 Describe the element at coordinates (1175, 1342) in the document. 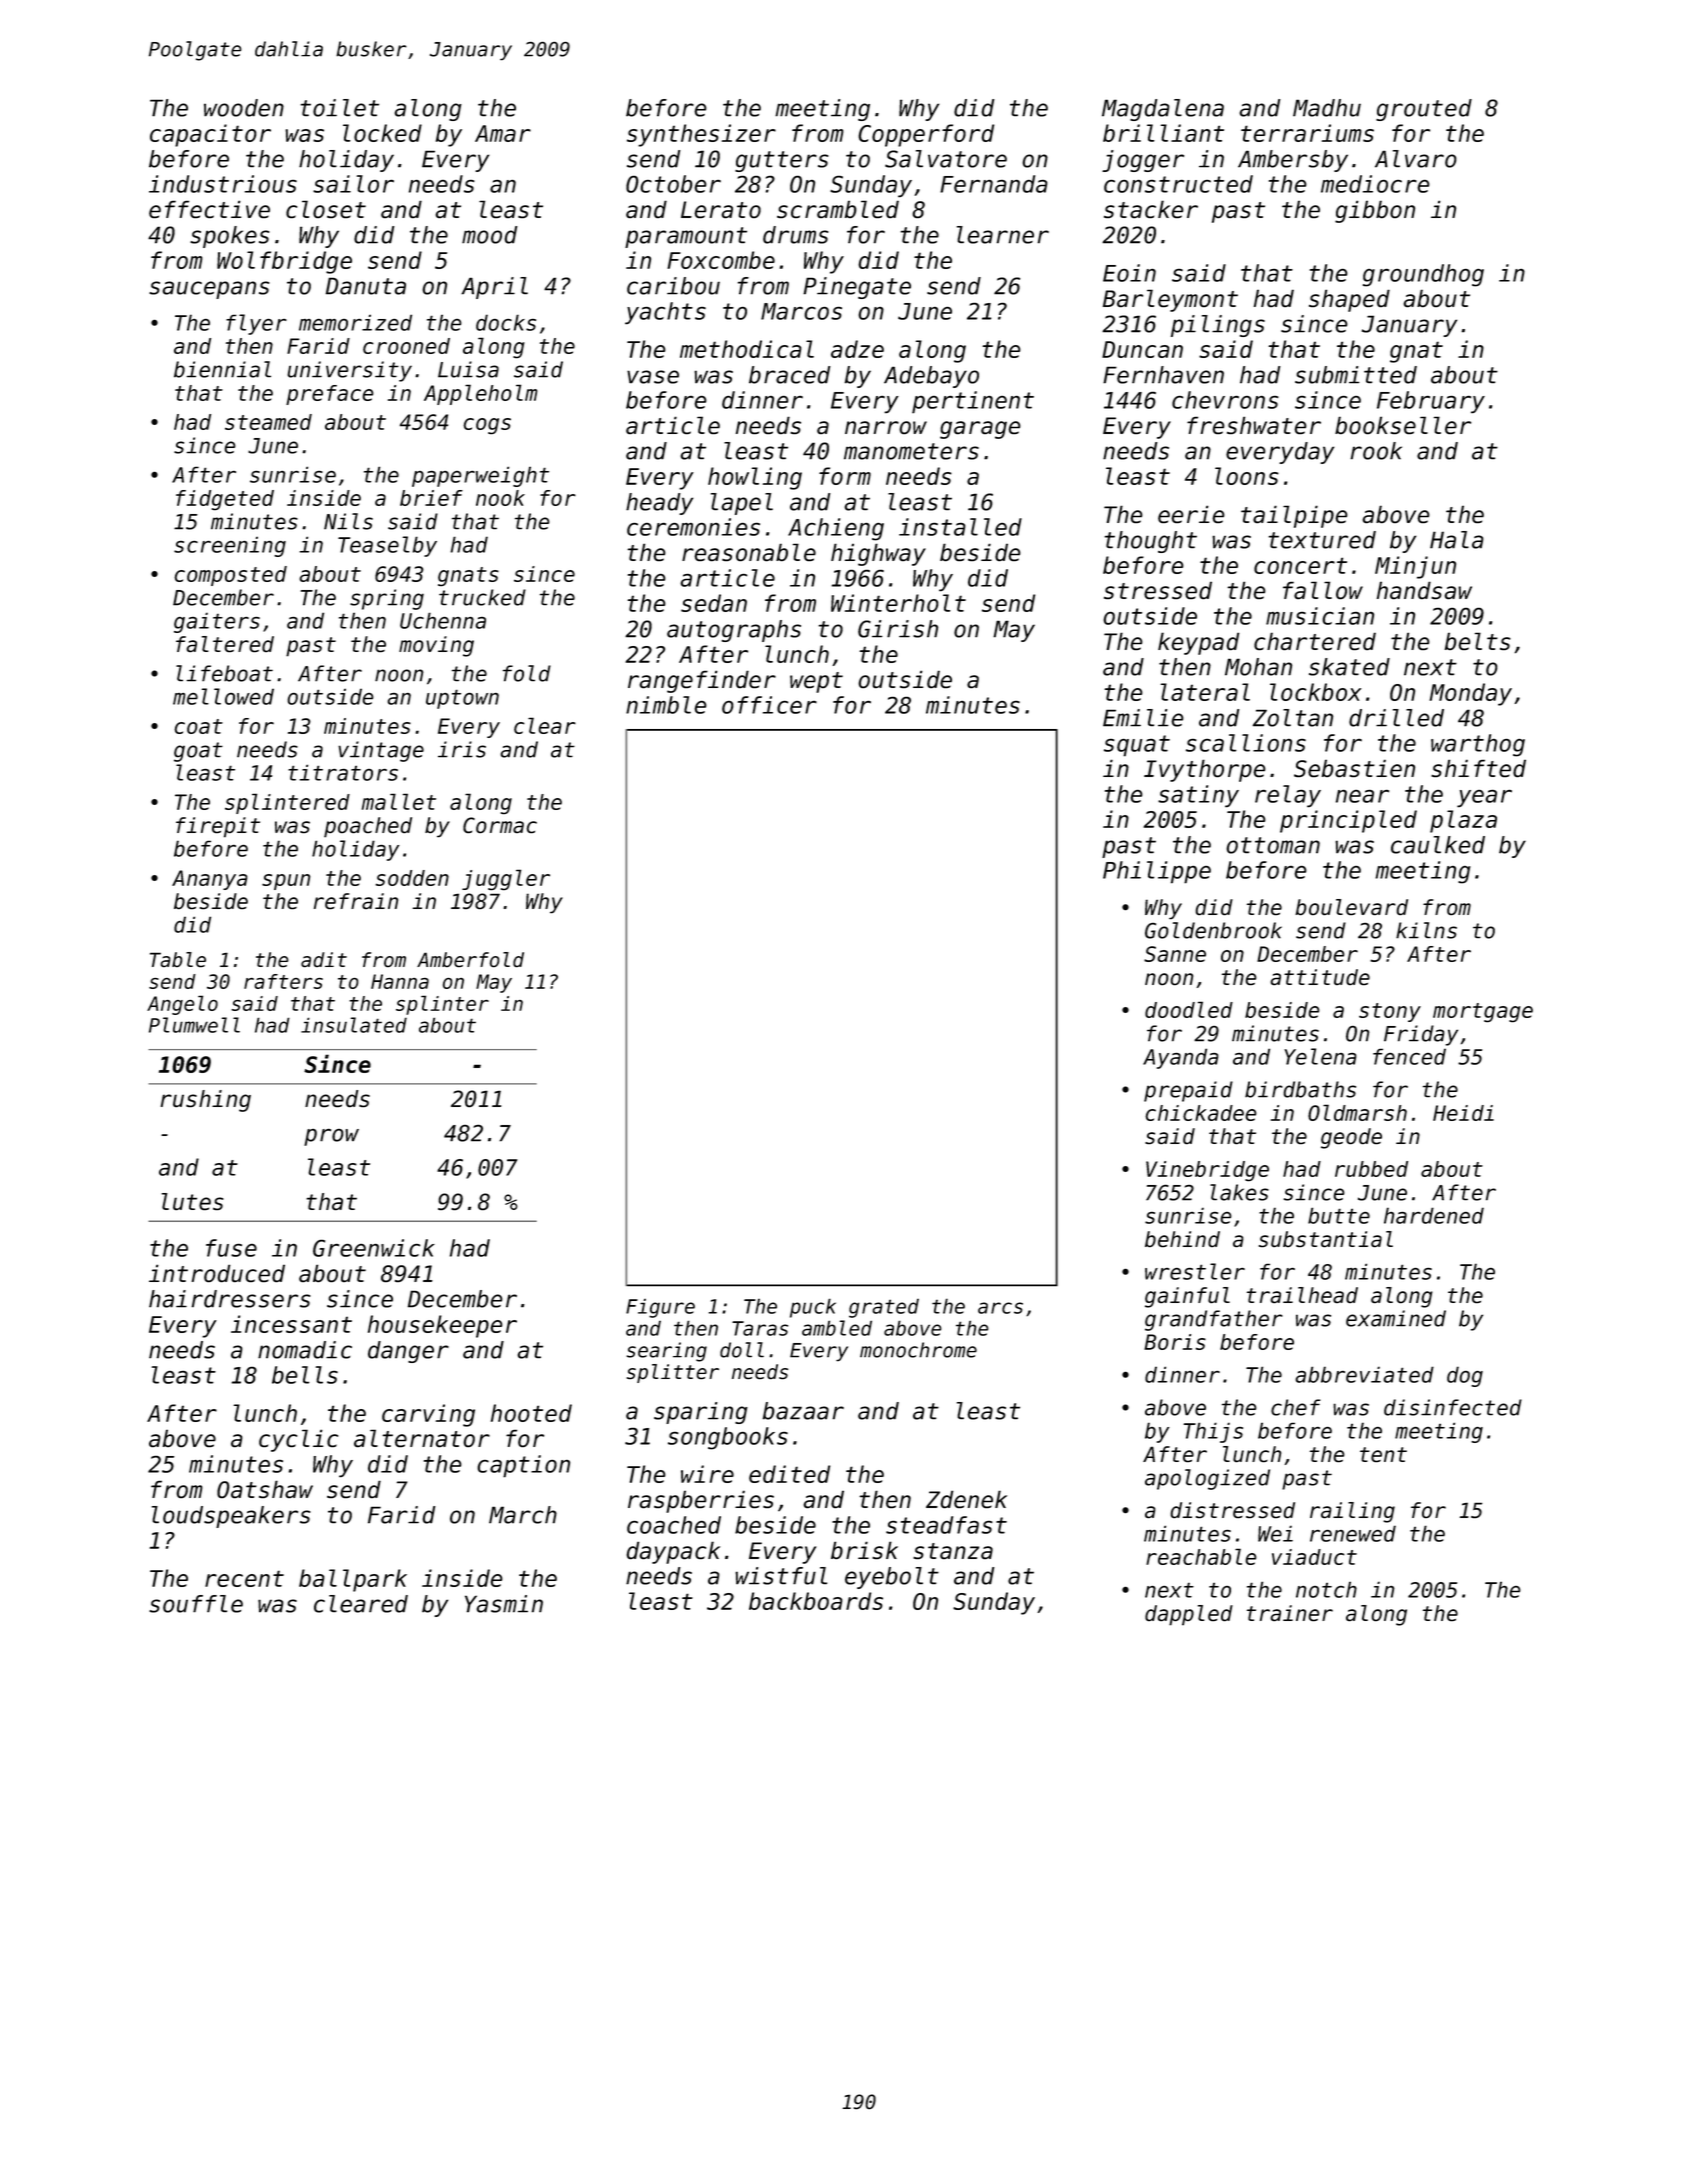

I see `Boris` at that location.
